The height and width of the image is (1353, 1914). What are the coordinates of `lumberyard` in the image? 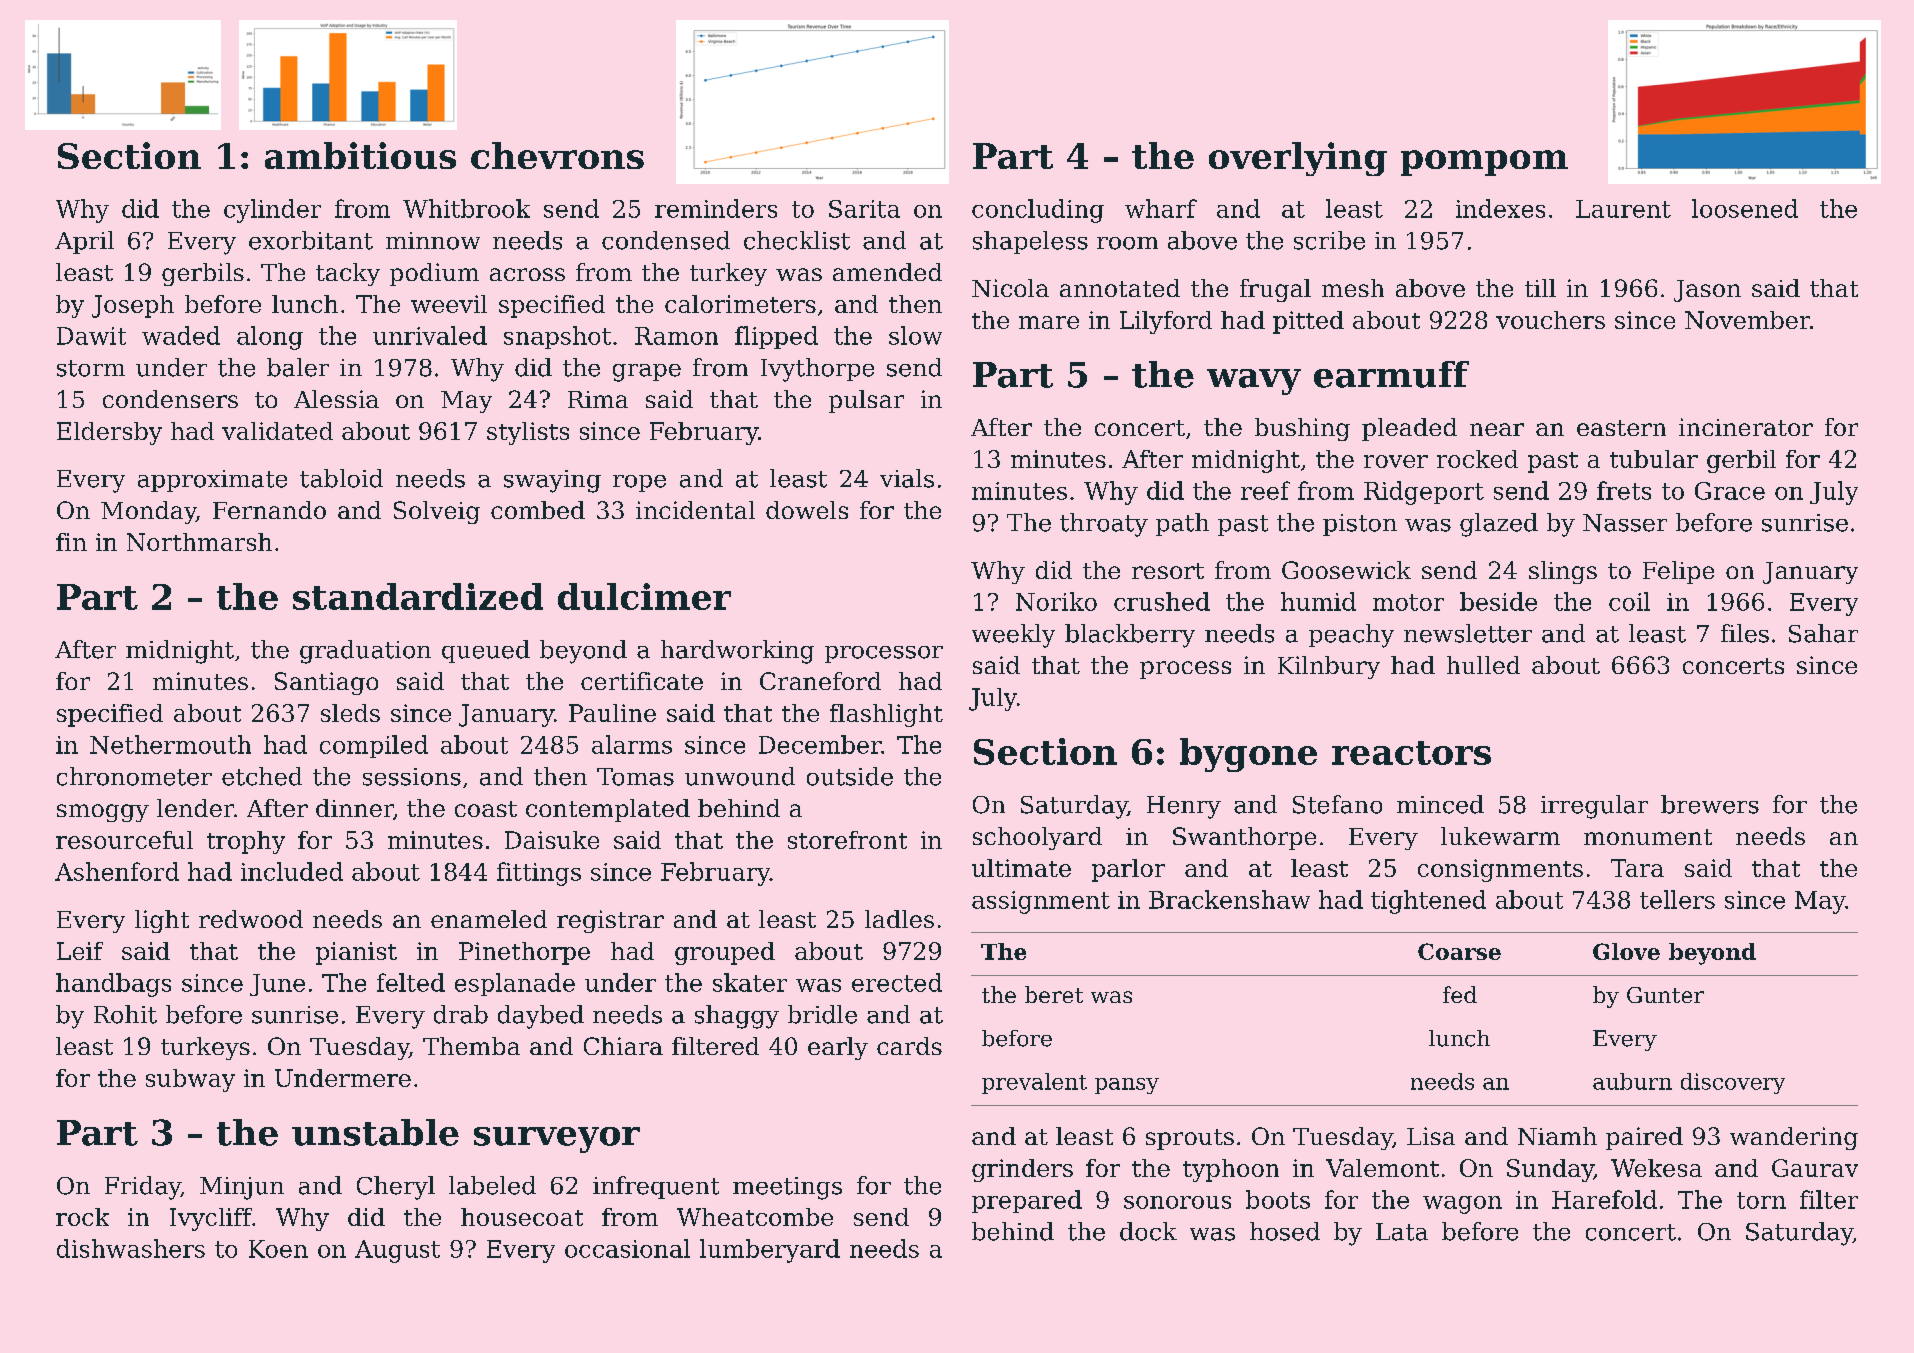 It's located at (770, 1251).
